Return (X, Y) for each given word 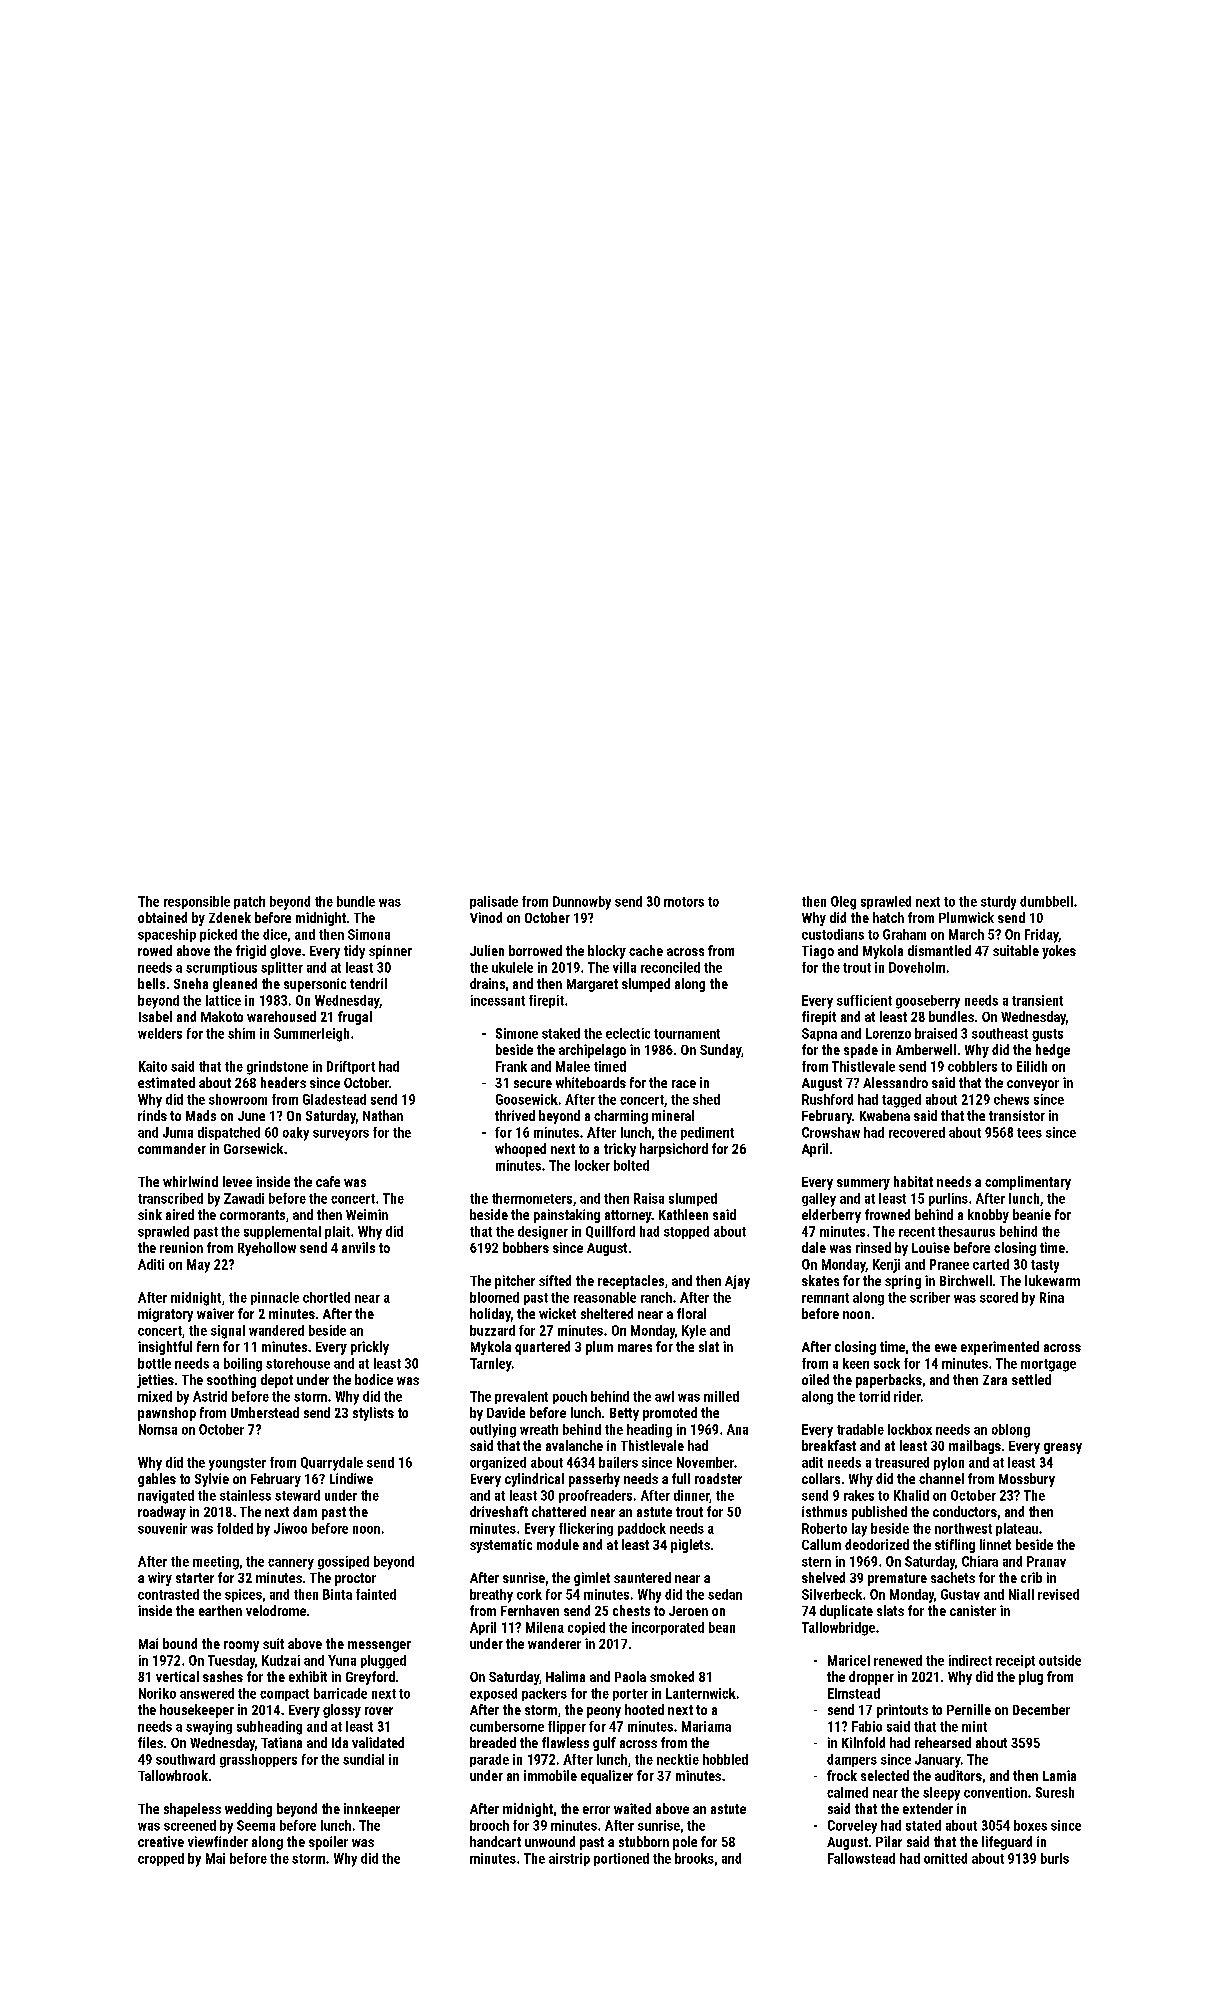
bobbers (526, 1247)
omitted (945, 1858)
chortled (326, 1297)
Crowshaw (831, 1132)
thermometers (532, 1198)
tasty (1045, 1266)
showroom (238, 1099)
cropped (161, 1859)
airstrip (569, 1859)
